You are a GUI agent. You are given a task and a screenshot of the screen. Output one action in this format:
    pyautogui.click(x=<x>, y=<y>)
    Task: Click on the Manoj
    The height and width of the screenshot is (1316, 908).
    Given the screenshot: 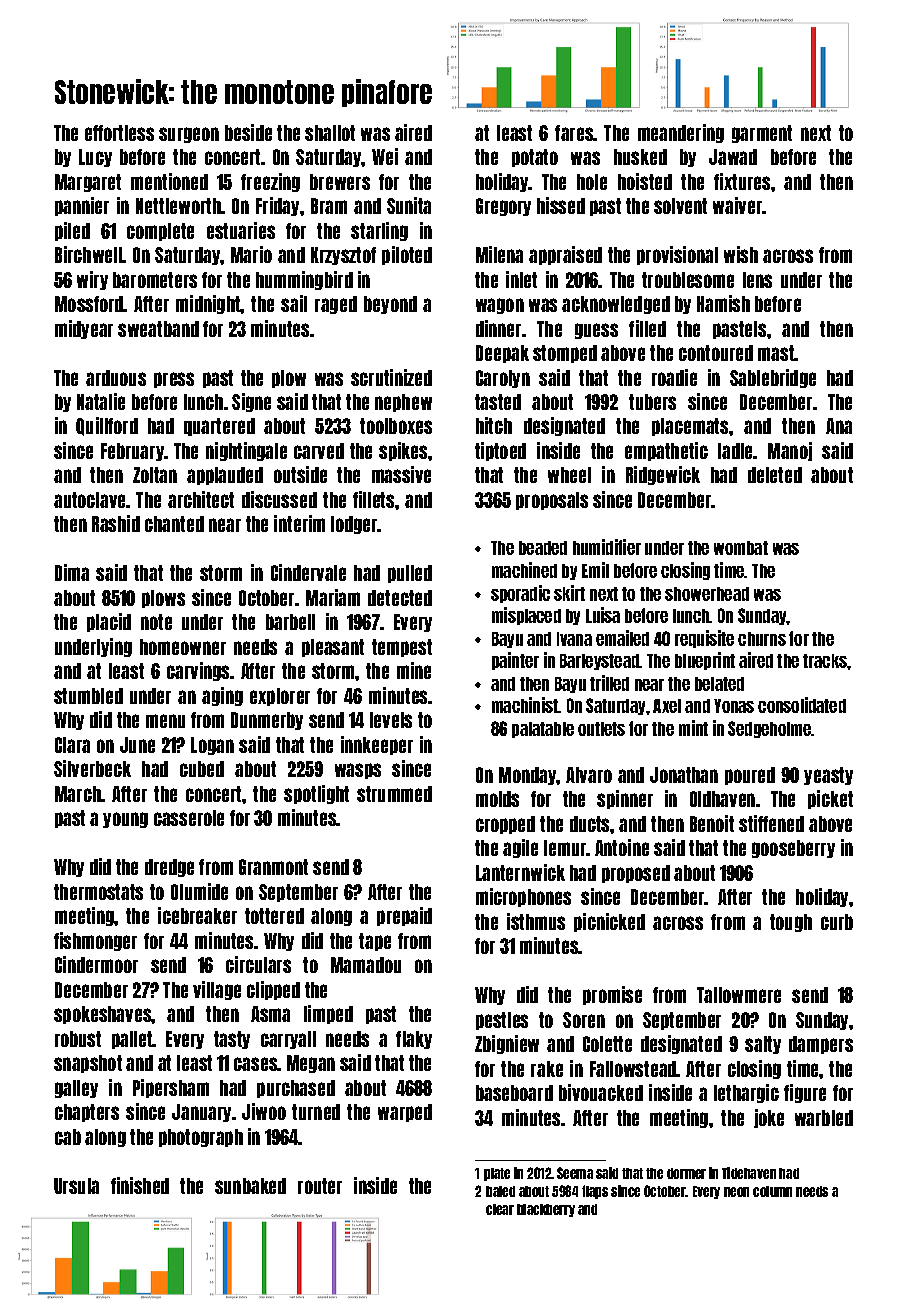 What is the action you would take?
    pyautogui.click(x=790, y=451)
